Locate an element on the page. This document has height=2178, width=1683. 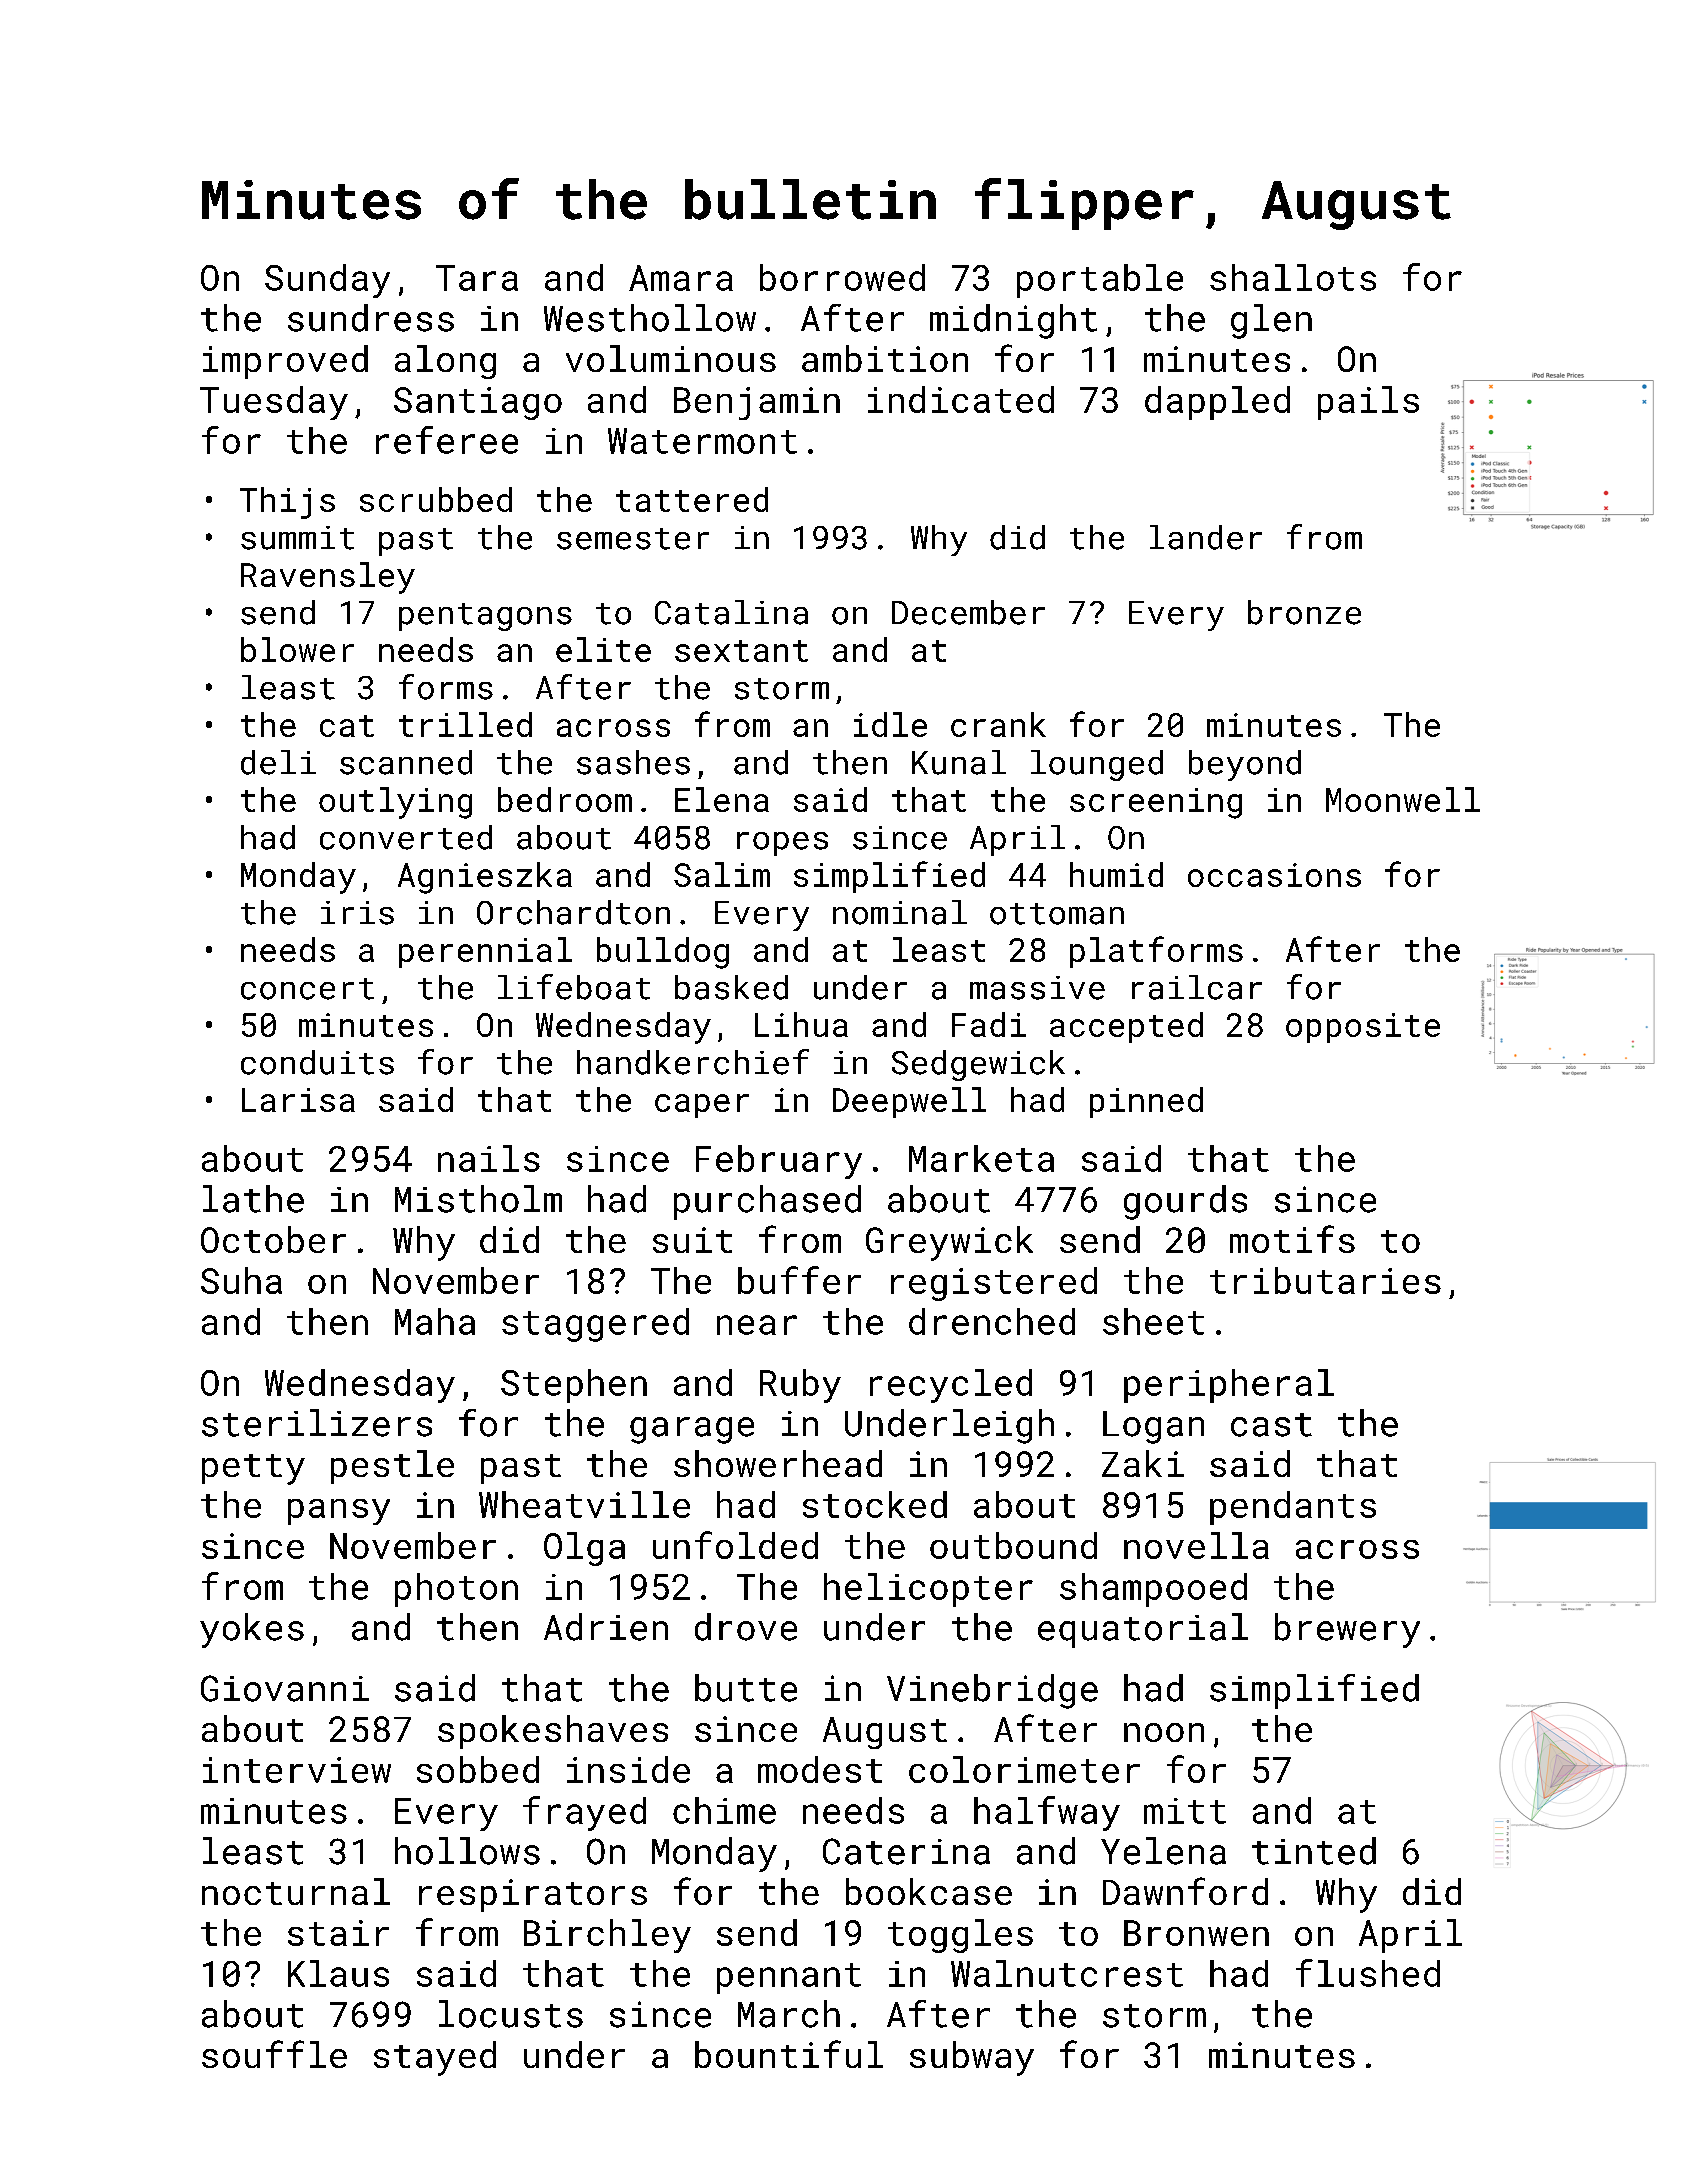
beyond is located at coordinates (1245, 765).
